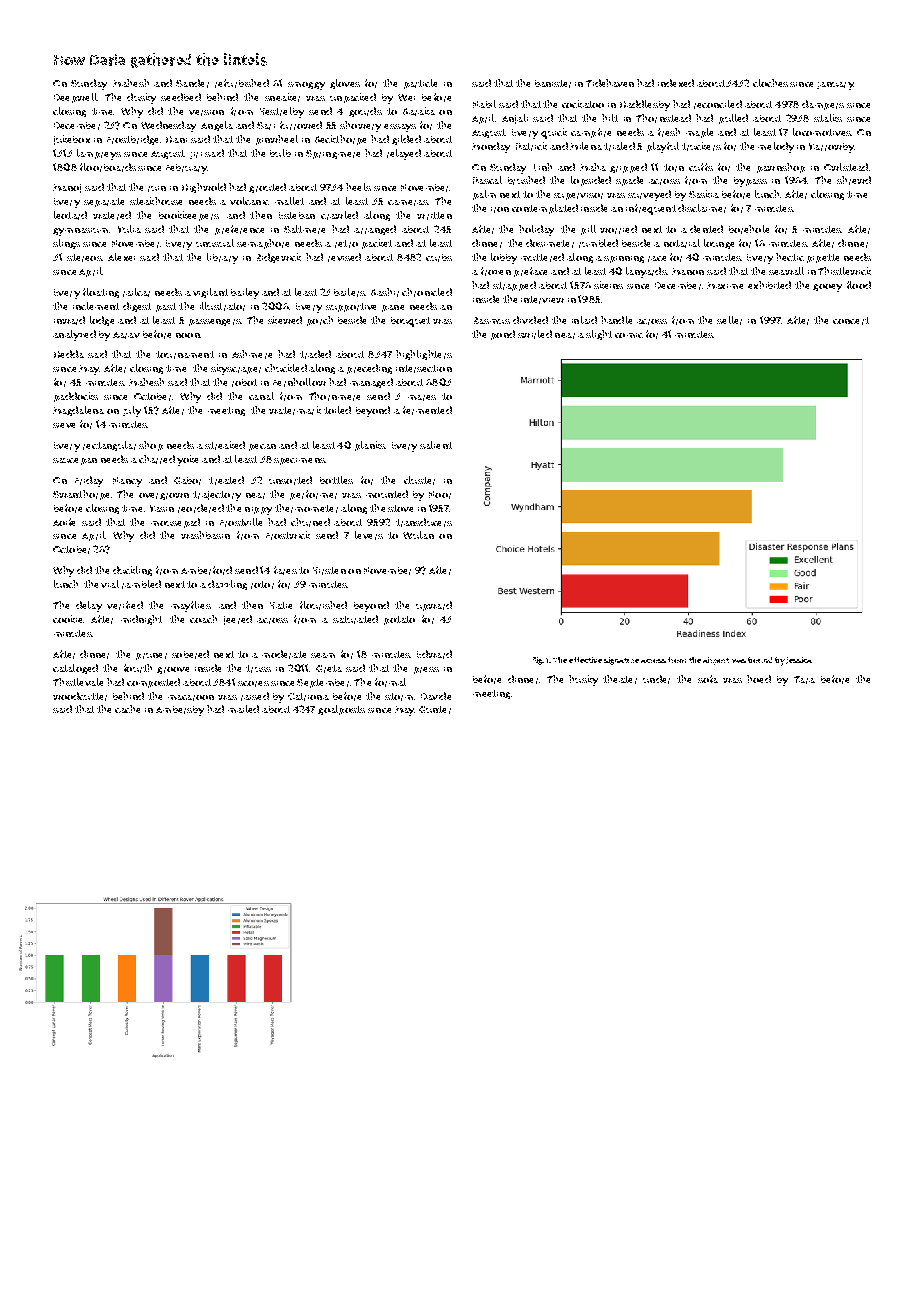 This screenshot has width=924, height=1308. Describe the element at coordinates (725, 285) in the screenshot. I see `Maxime` at that location.
